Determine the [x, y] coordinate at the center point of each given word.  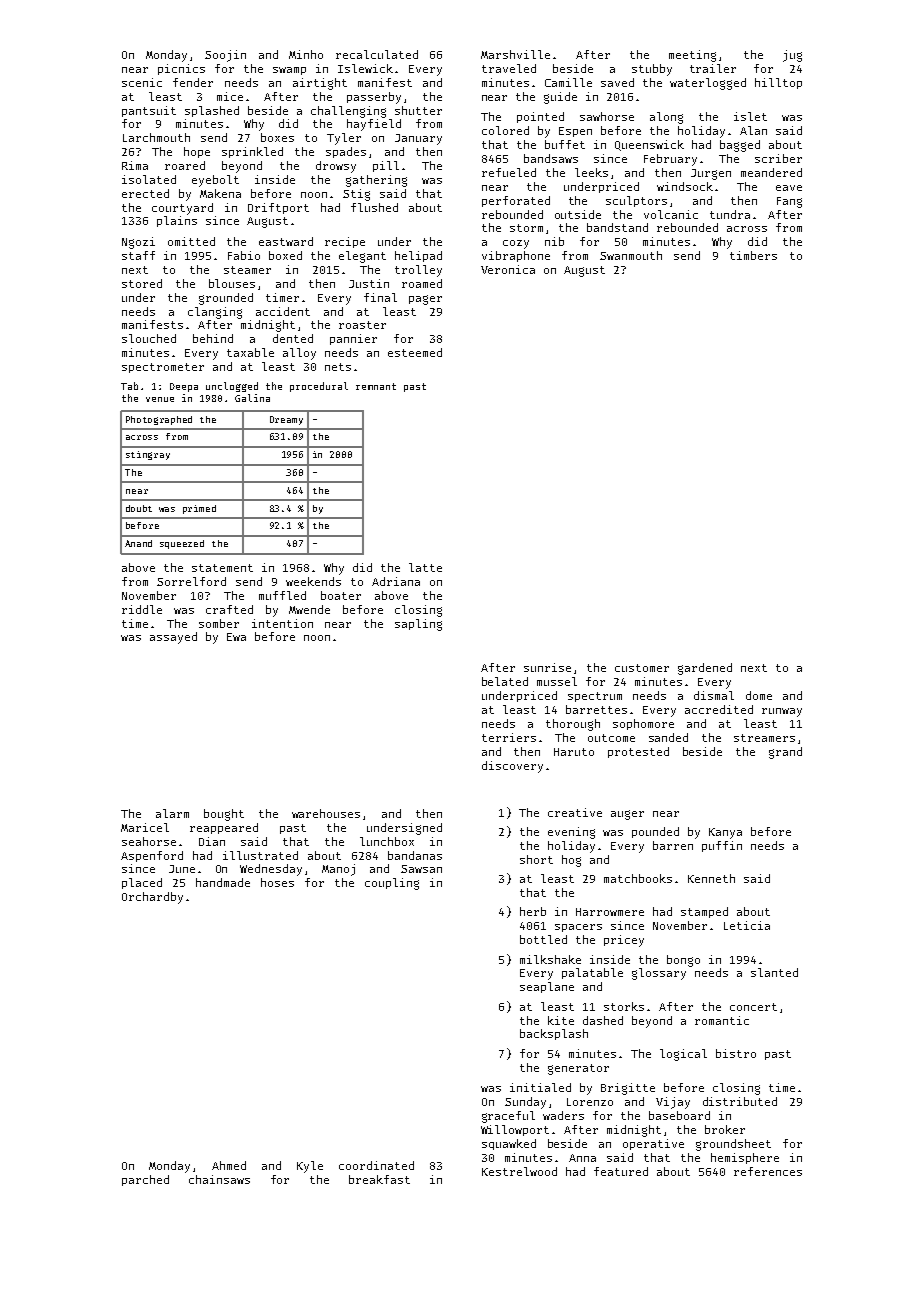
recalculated [377, 54]
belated [505, 681]
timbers [753, 255]
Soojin [225, 56]
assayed [173, 638]
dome [759, 695]
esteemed [415, 352]
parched [145, 1180]
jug [792, 56]
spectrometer [163, 368]
